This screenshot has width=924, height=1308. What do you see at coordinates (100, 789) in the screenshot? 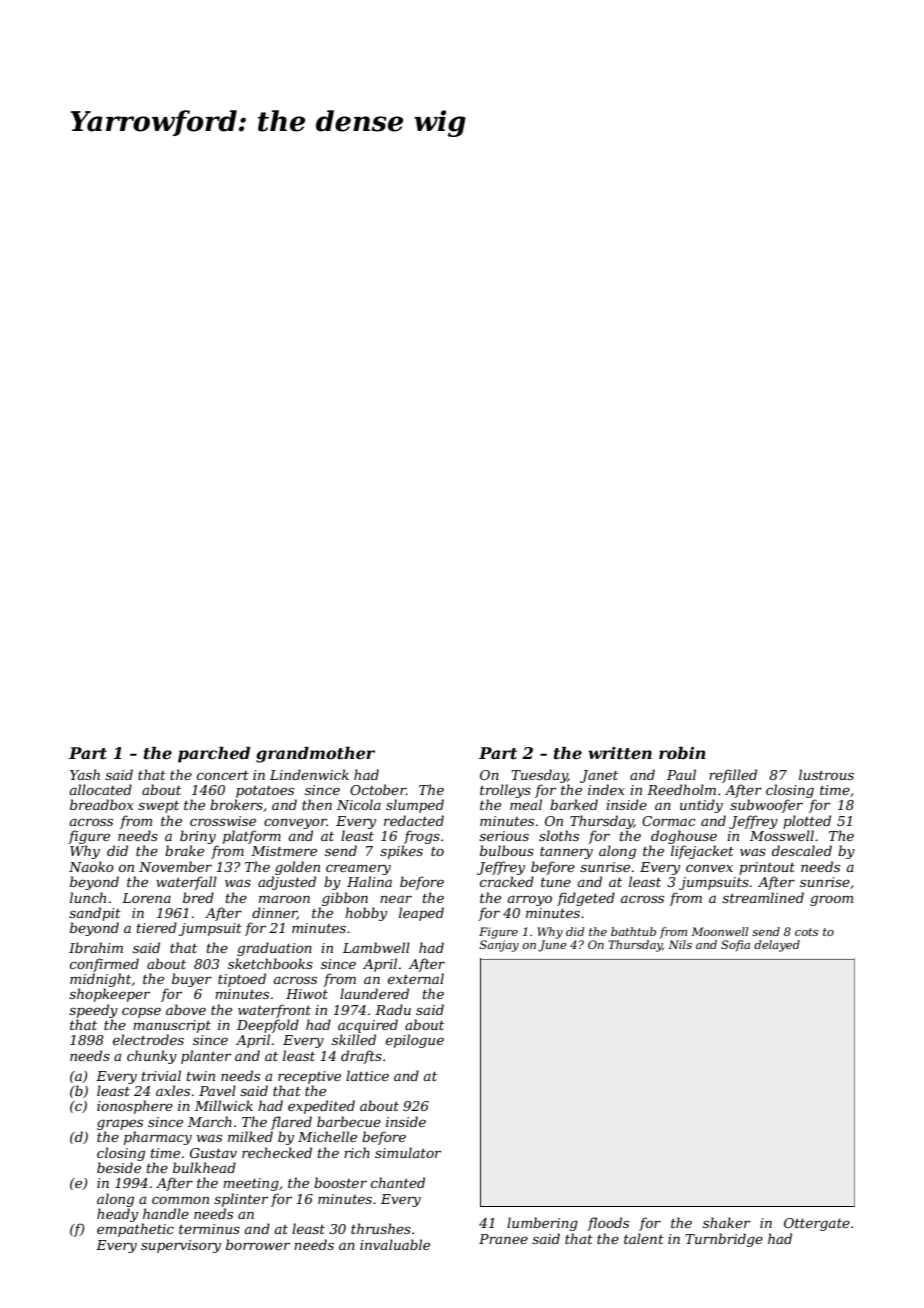
I see `allocated` at bounding box center [100, 789].
